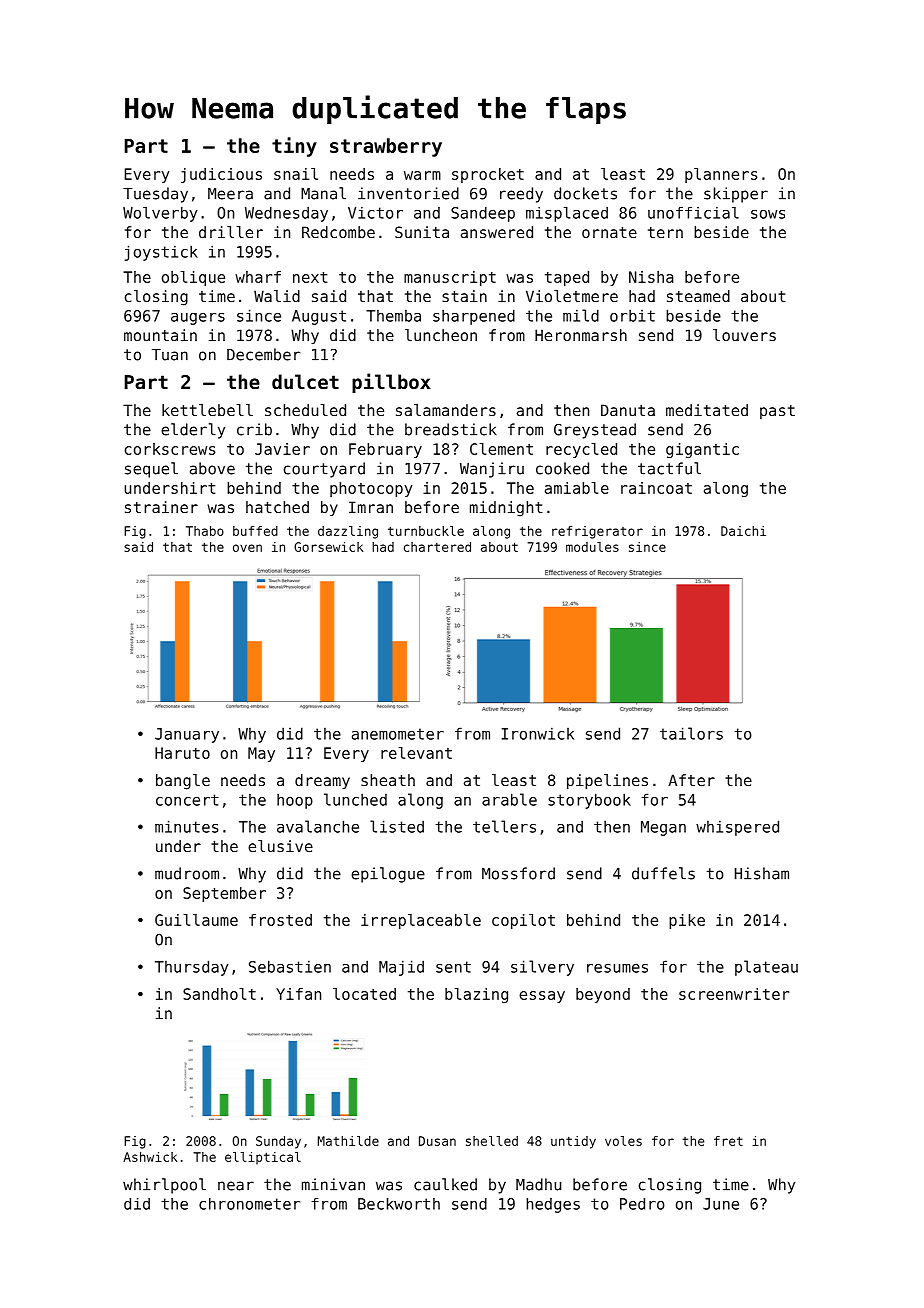  Describe the element at coordinates (592, 547) in the screenshot. I see `modules` at that location.
